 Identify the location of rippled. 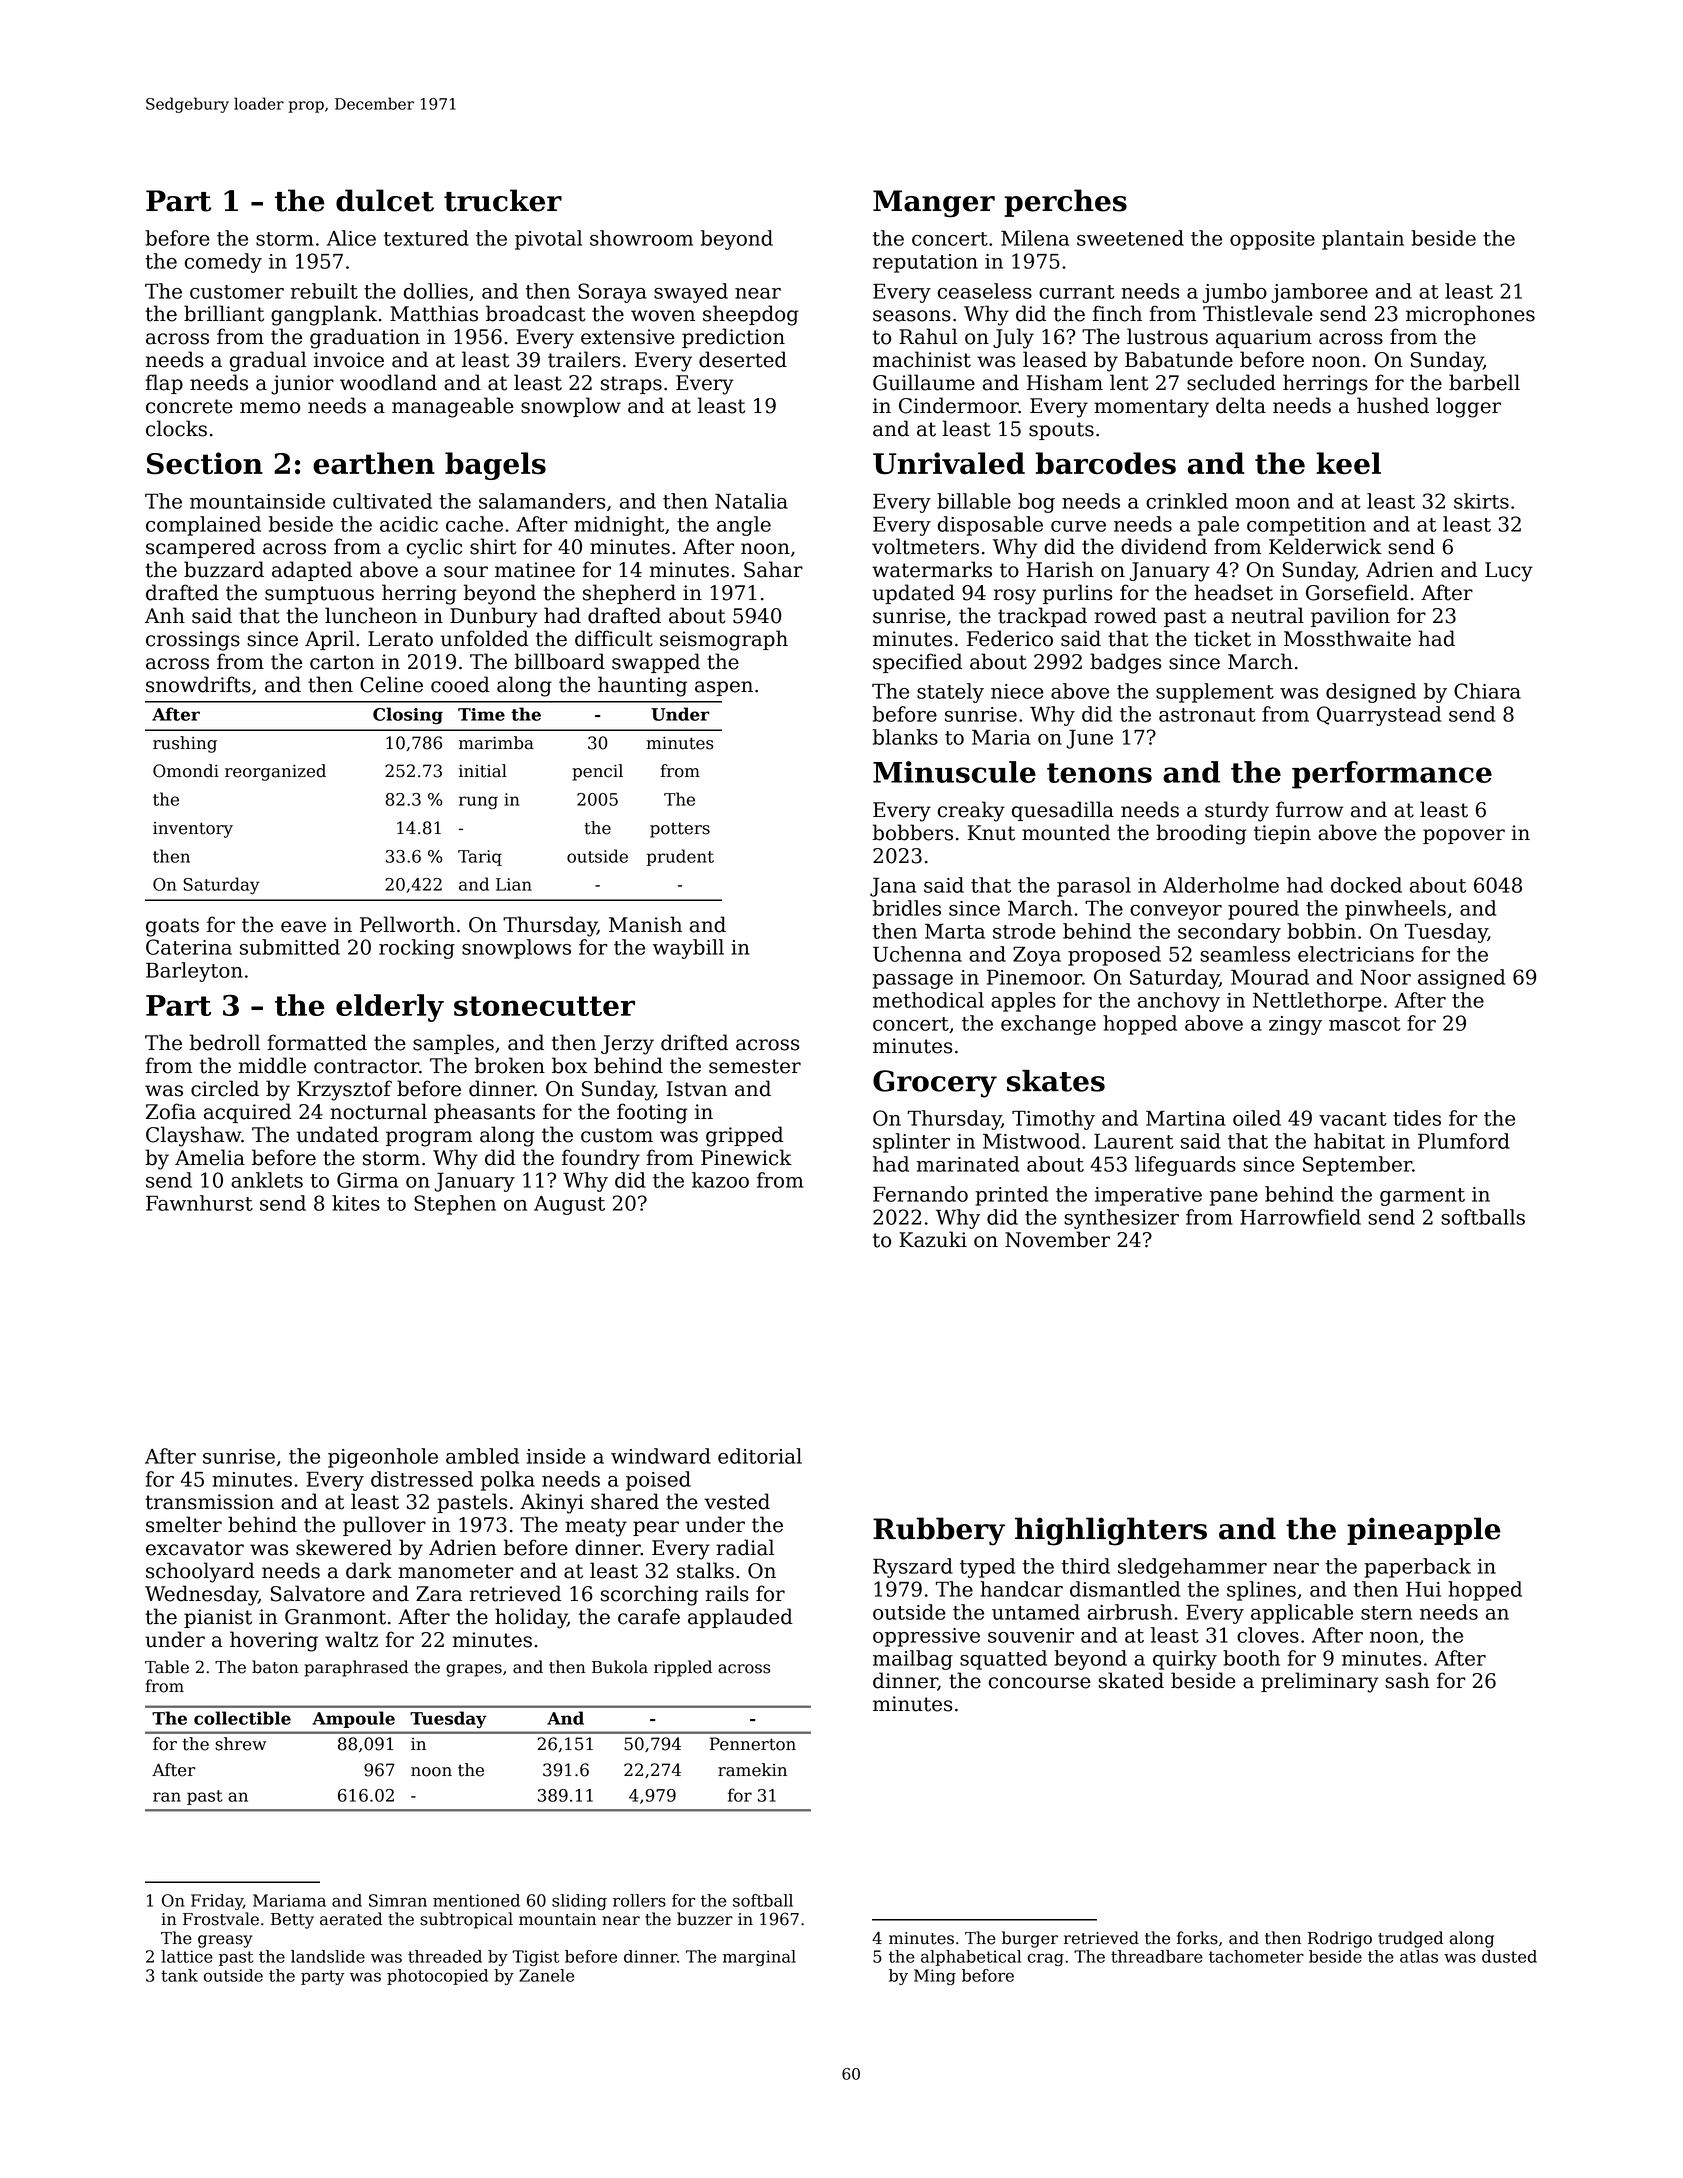
(683, 1668).
